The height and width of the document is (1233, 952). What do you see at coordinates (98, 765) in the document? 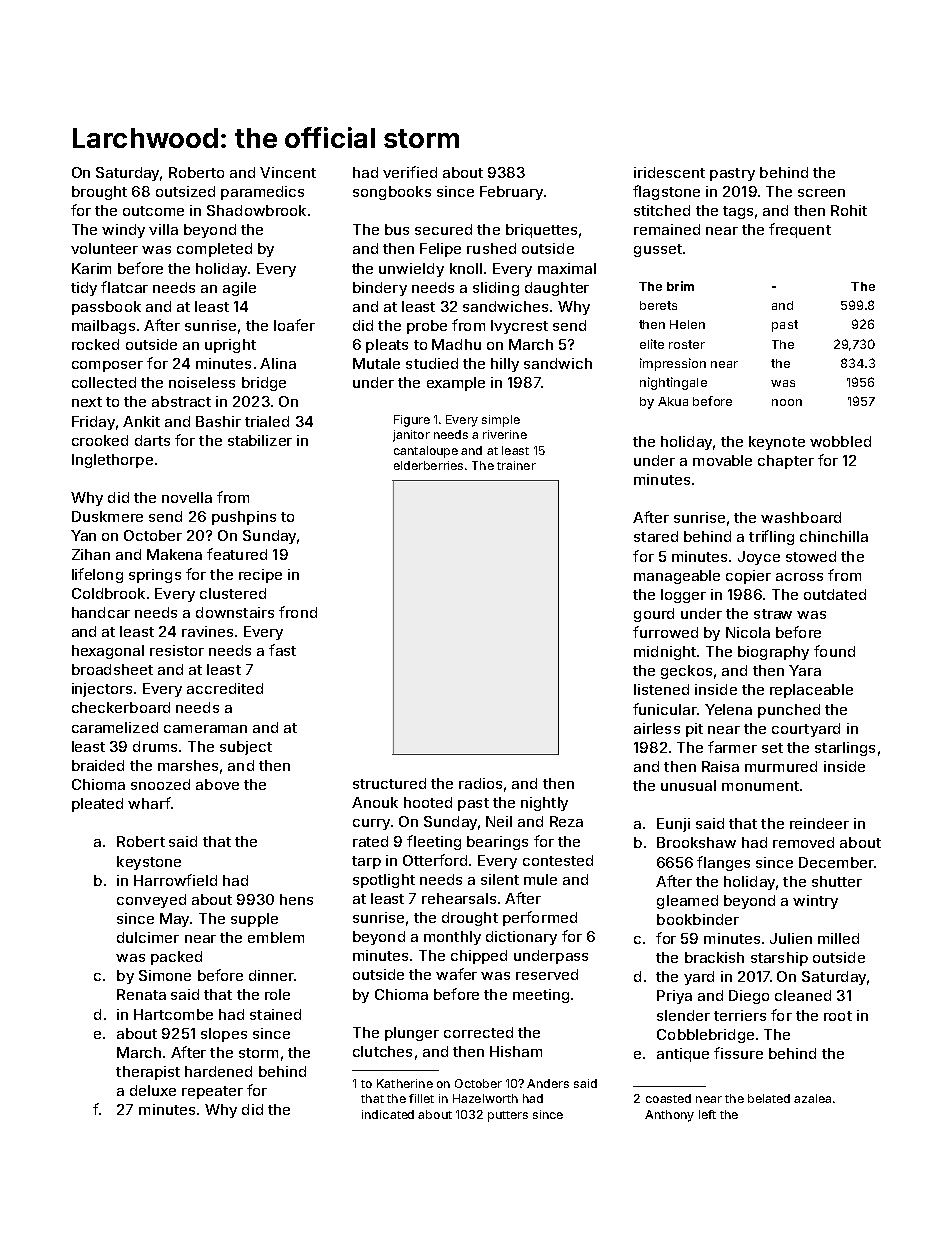
I see `braided` at bounding box center [98, 765].
